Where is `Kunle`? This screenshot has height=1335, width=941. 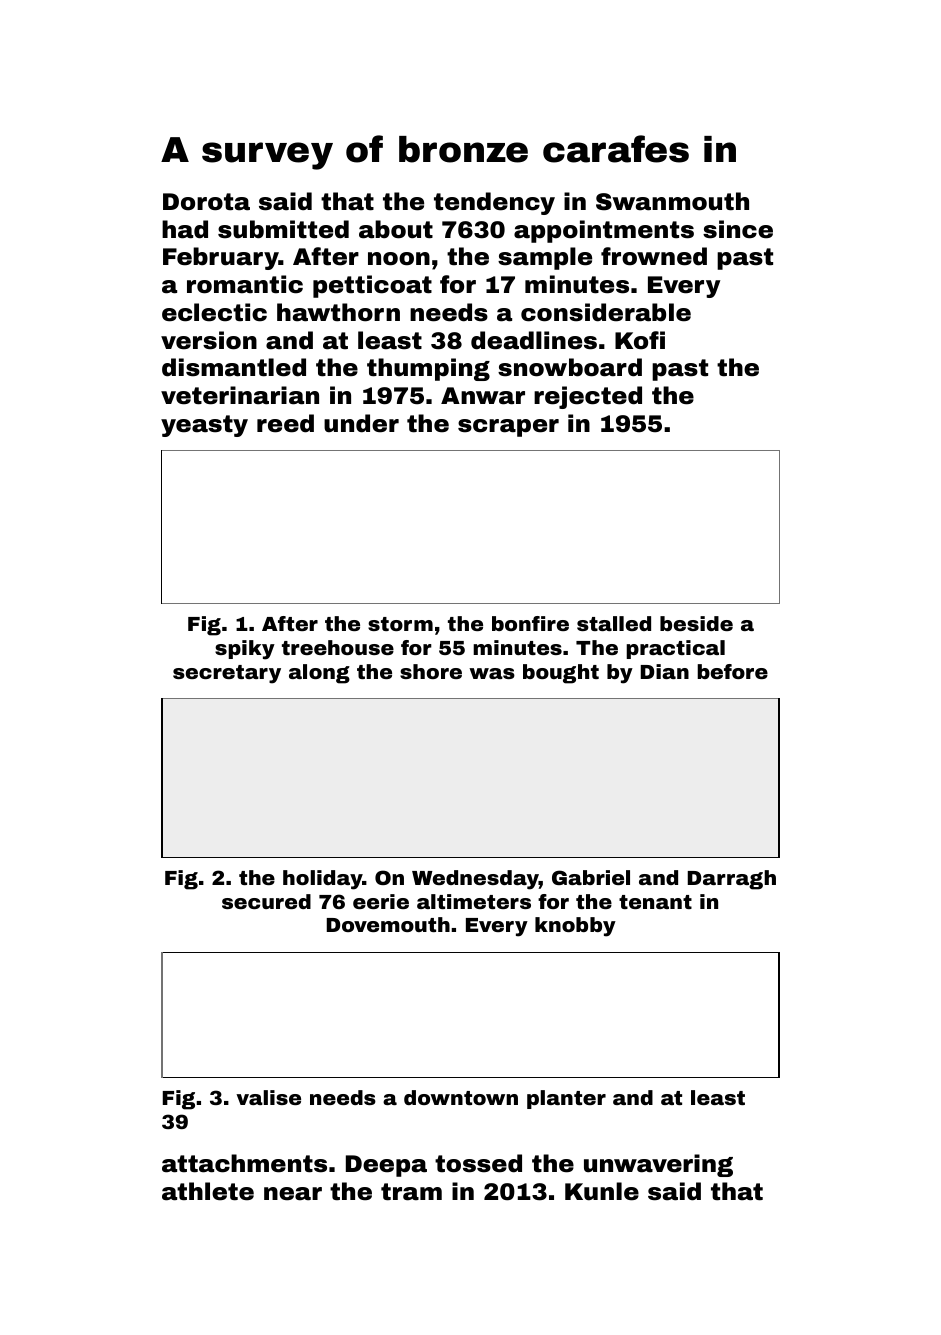 Kunle is located at coordinates (602, 1191).
